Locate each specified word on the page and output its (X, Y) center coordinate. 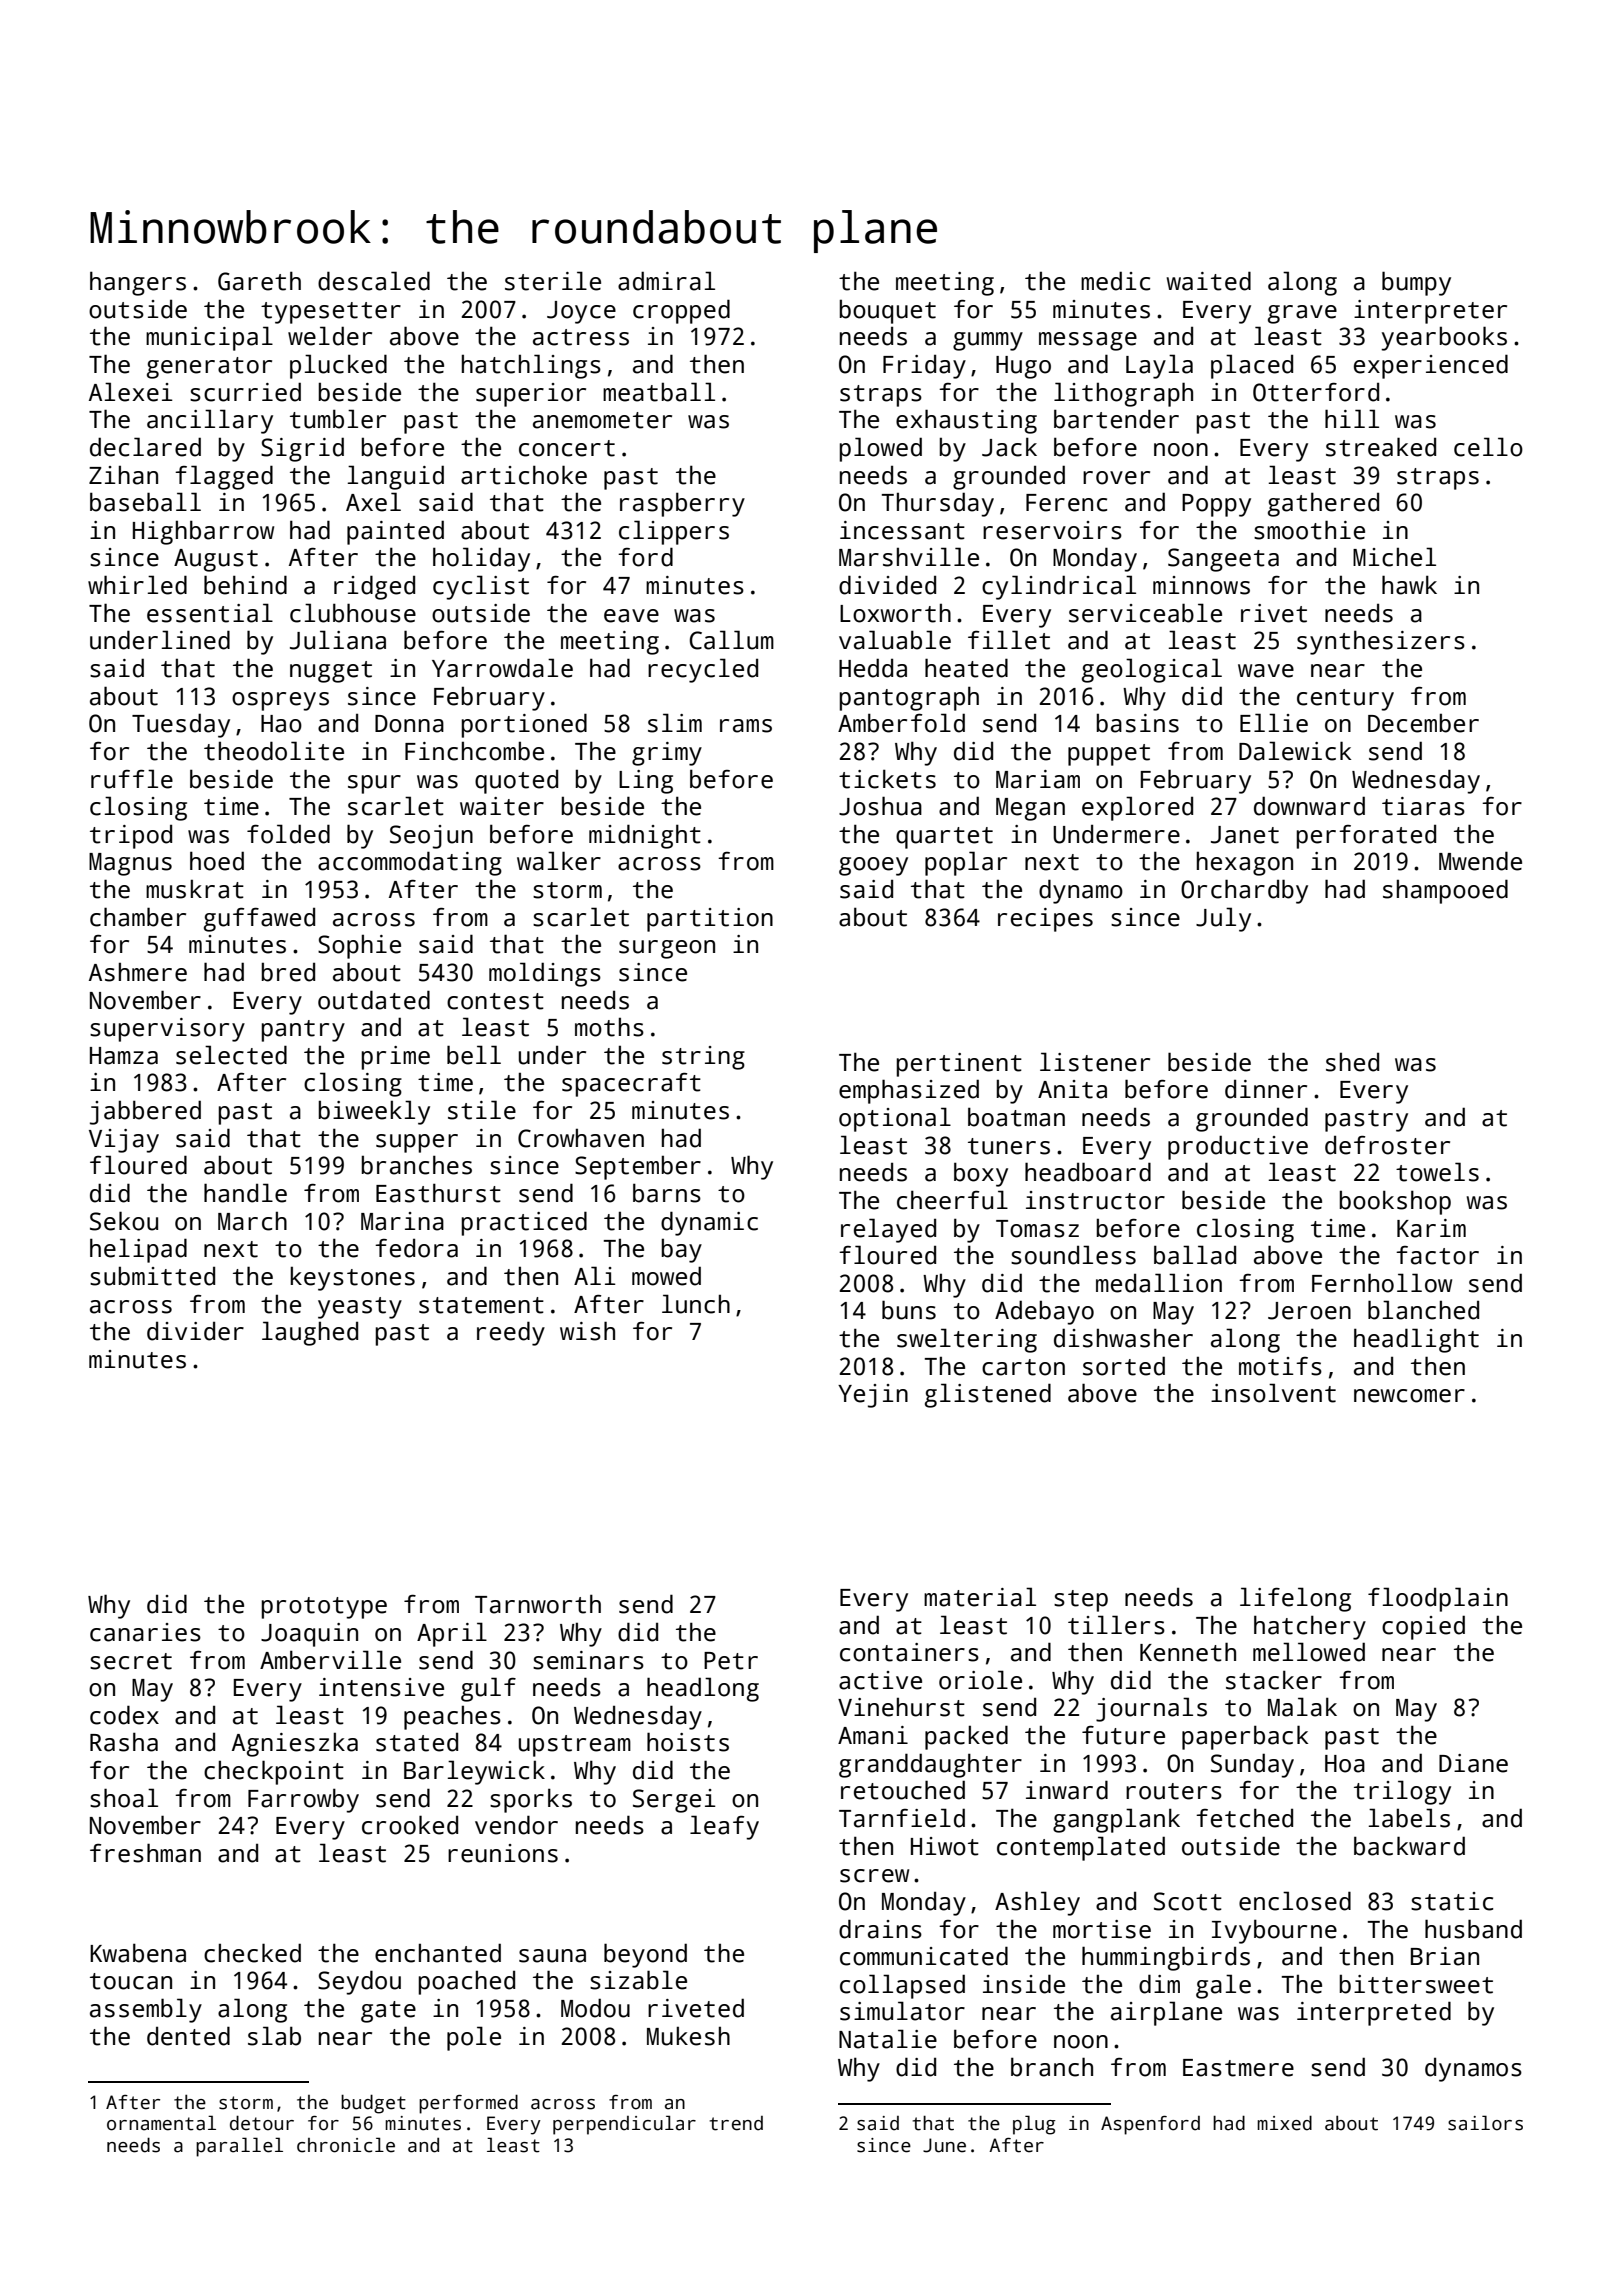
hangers (138, 283)
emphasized (909, 1091)
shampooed (1445, 891)
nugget (331, 672)
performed (468, 2104)
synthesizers (1381, 642)
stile (482, 1110)
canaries (145, 1632)
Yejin (873, 1396)
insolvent (1273, 1393)
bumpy (1416, 283)
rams (746, 726)
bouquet (888, 311)
